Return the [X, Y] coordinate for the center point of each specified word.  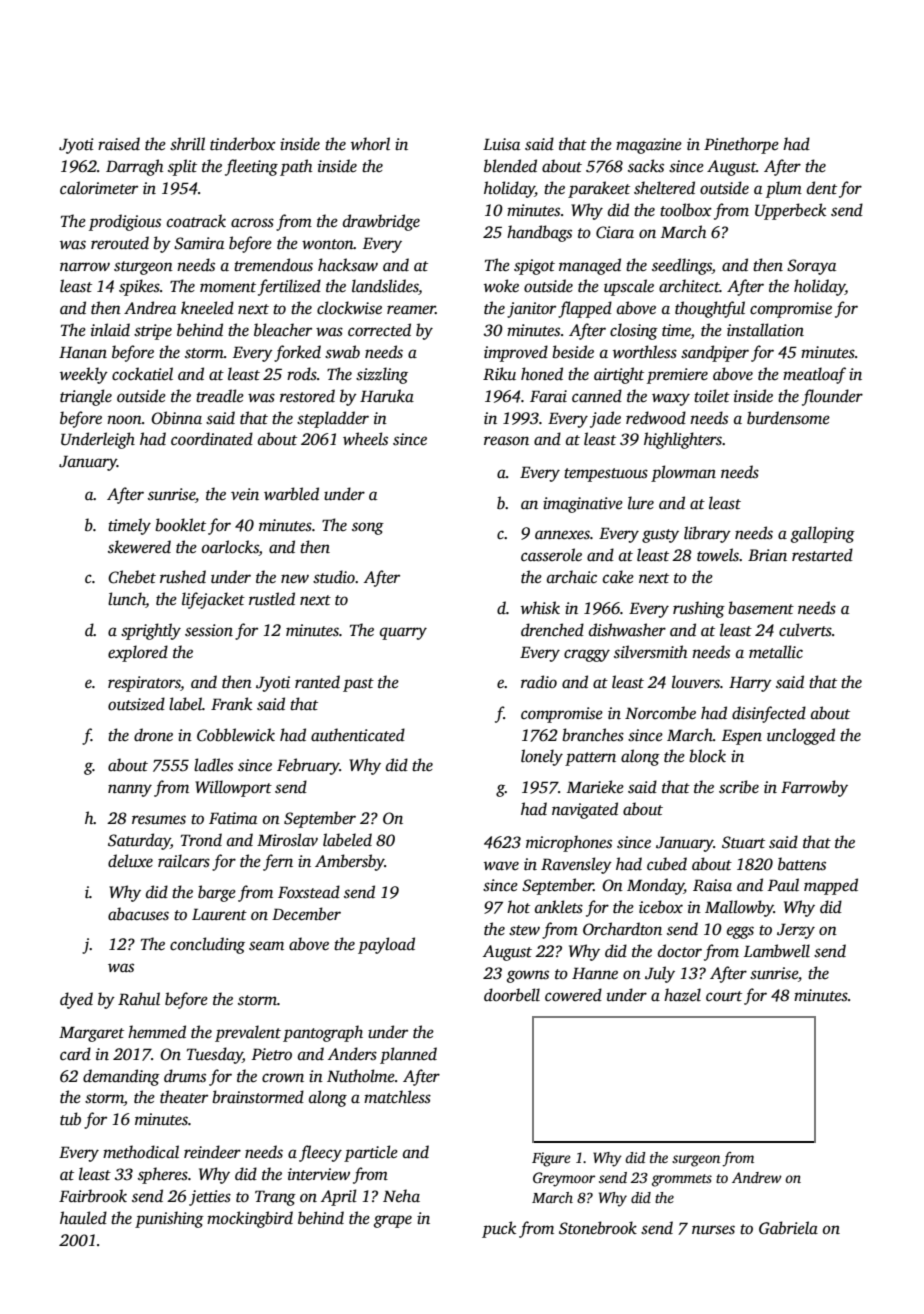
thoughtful [710, 309]
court [724, 996]
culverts [805, 630]
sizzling [382, 375]
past [358, 685]
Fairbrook [93, 1196]
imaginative [583, 505]
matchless [397, 1097]
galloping [822, 534]
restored [307, 396]
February [308, 766]
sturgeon [143, 268]
